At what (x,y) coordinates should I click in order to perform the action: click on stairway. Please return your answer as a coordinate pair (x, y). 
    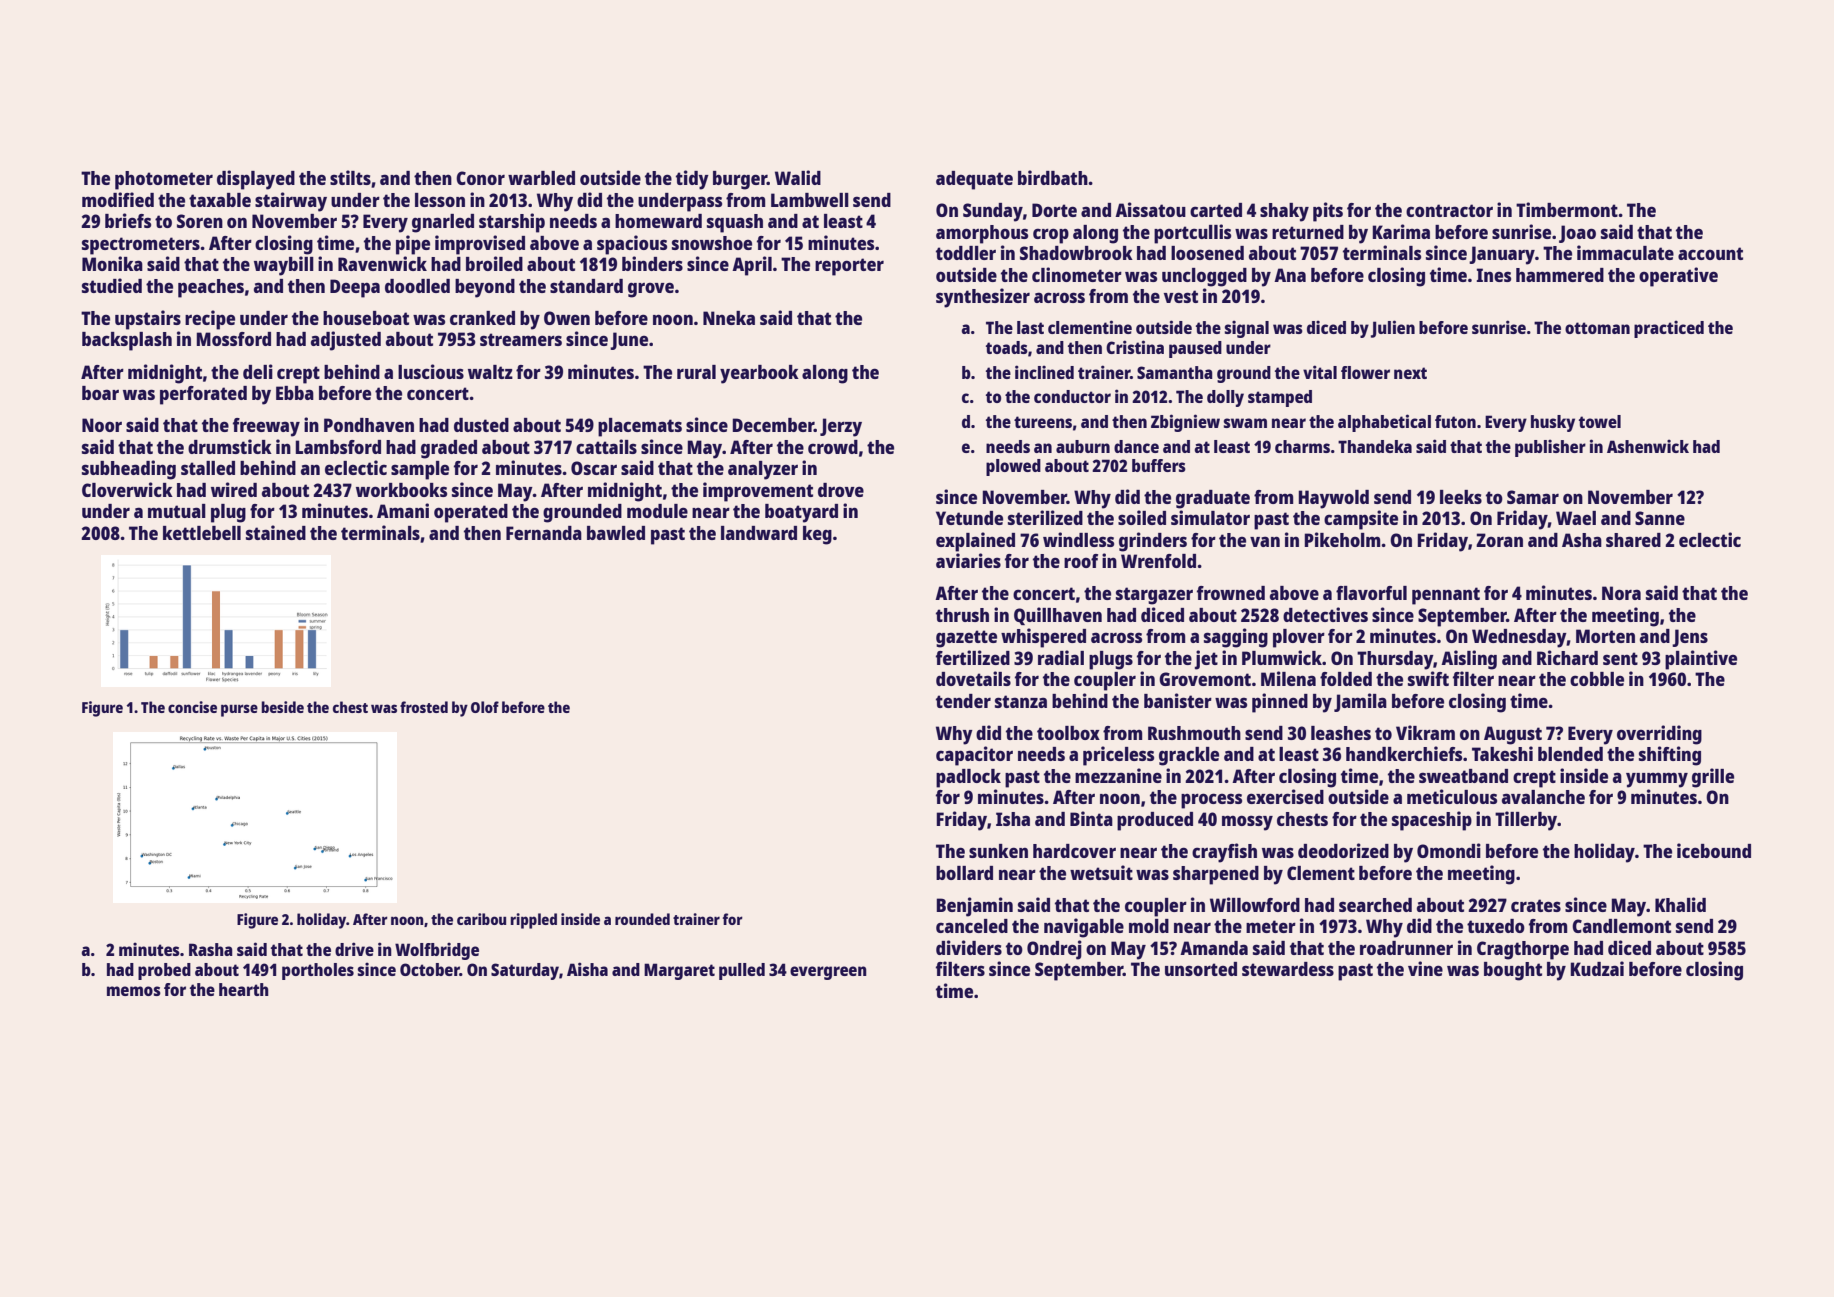
    Looking at the image, I should click on (291, 202).
